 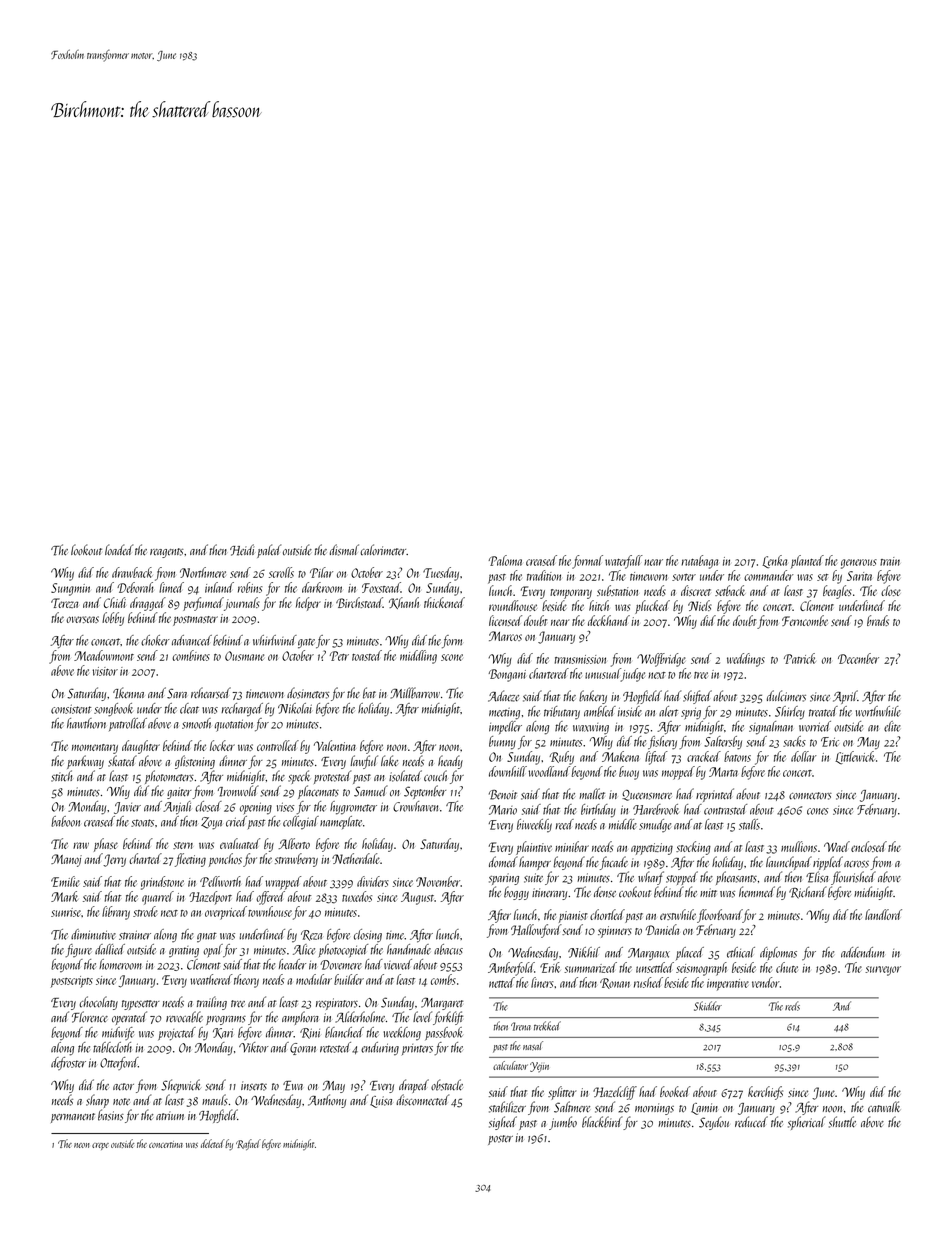 I want to click on crepe, so click(x=100, y=1146).
